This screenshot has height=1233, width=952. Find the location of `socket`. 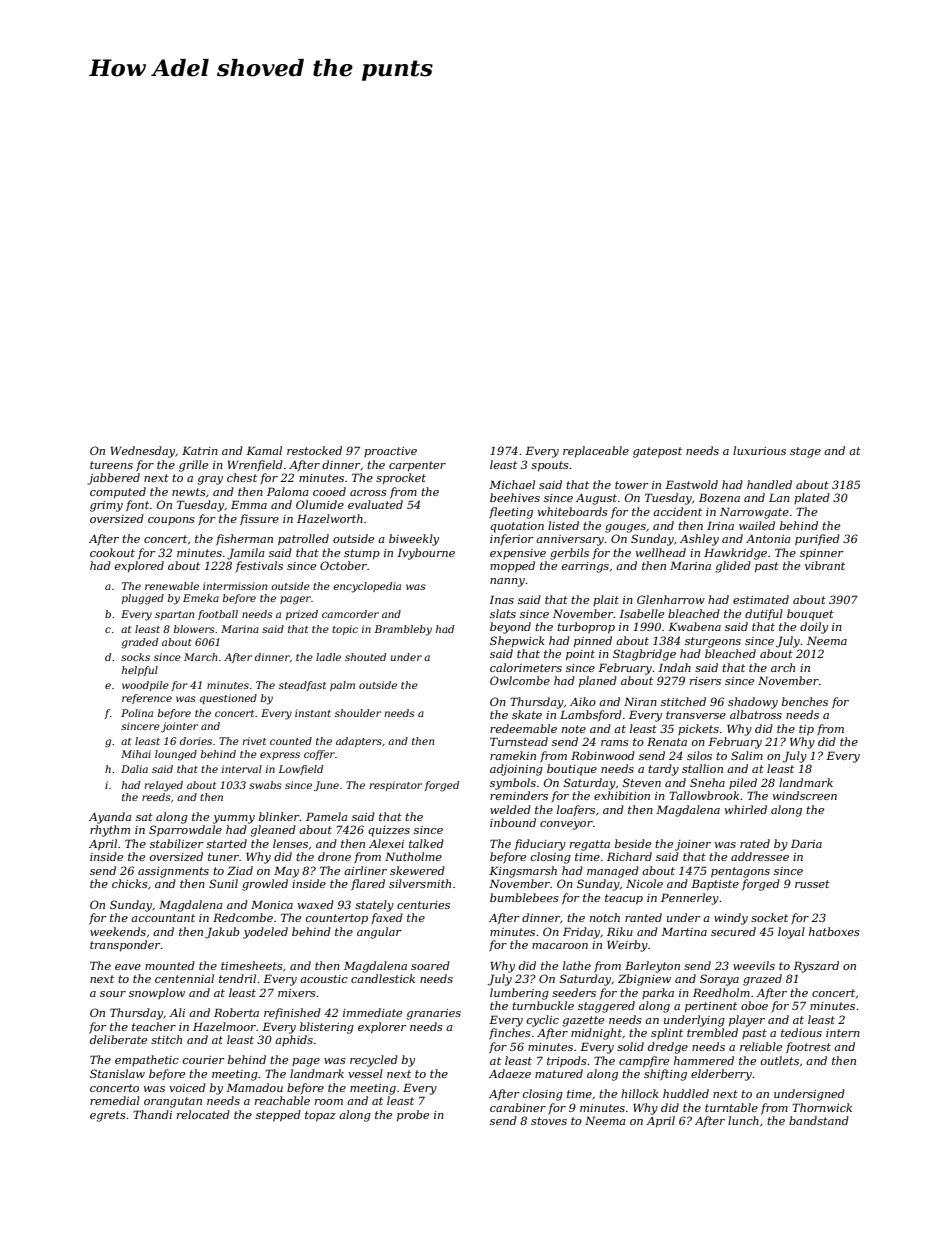

socket is located at coordinates (769, 917).
